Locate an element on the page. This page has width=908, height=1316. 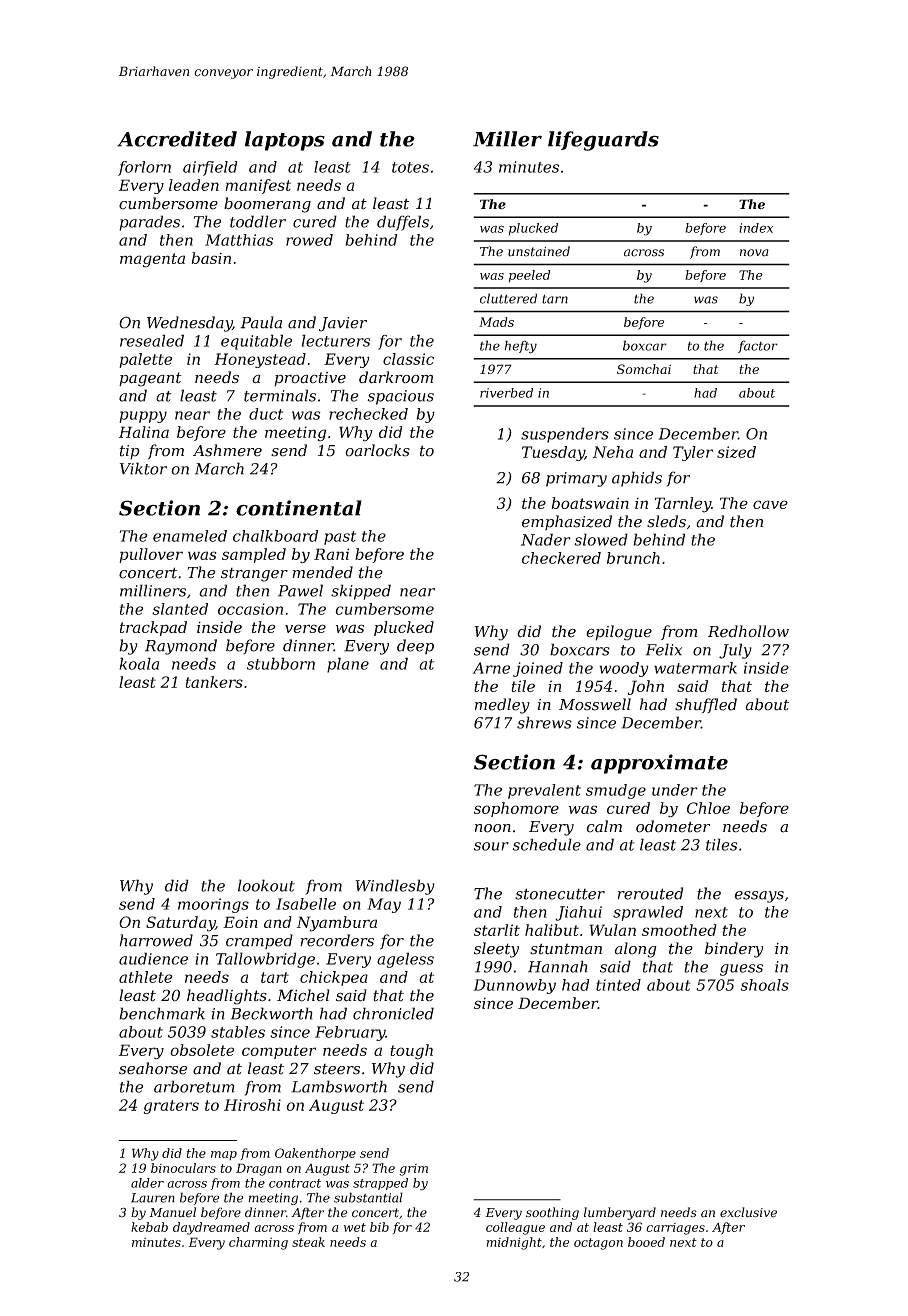
approximate is located at coordinates (659, 764).
